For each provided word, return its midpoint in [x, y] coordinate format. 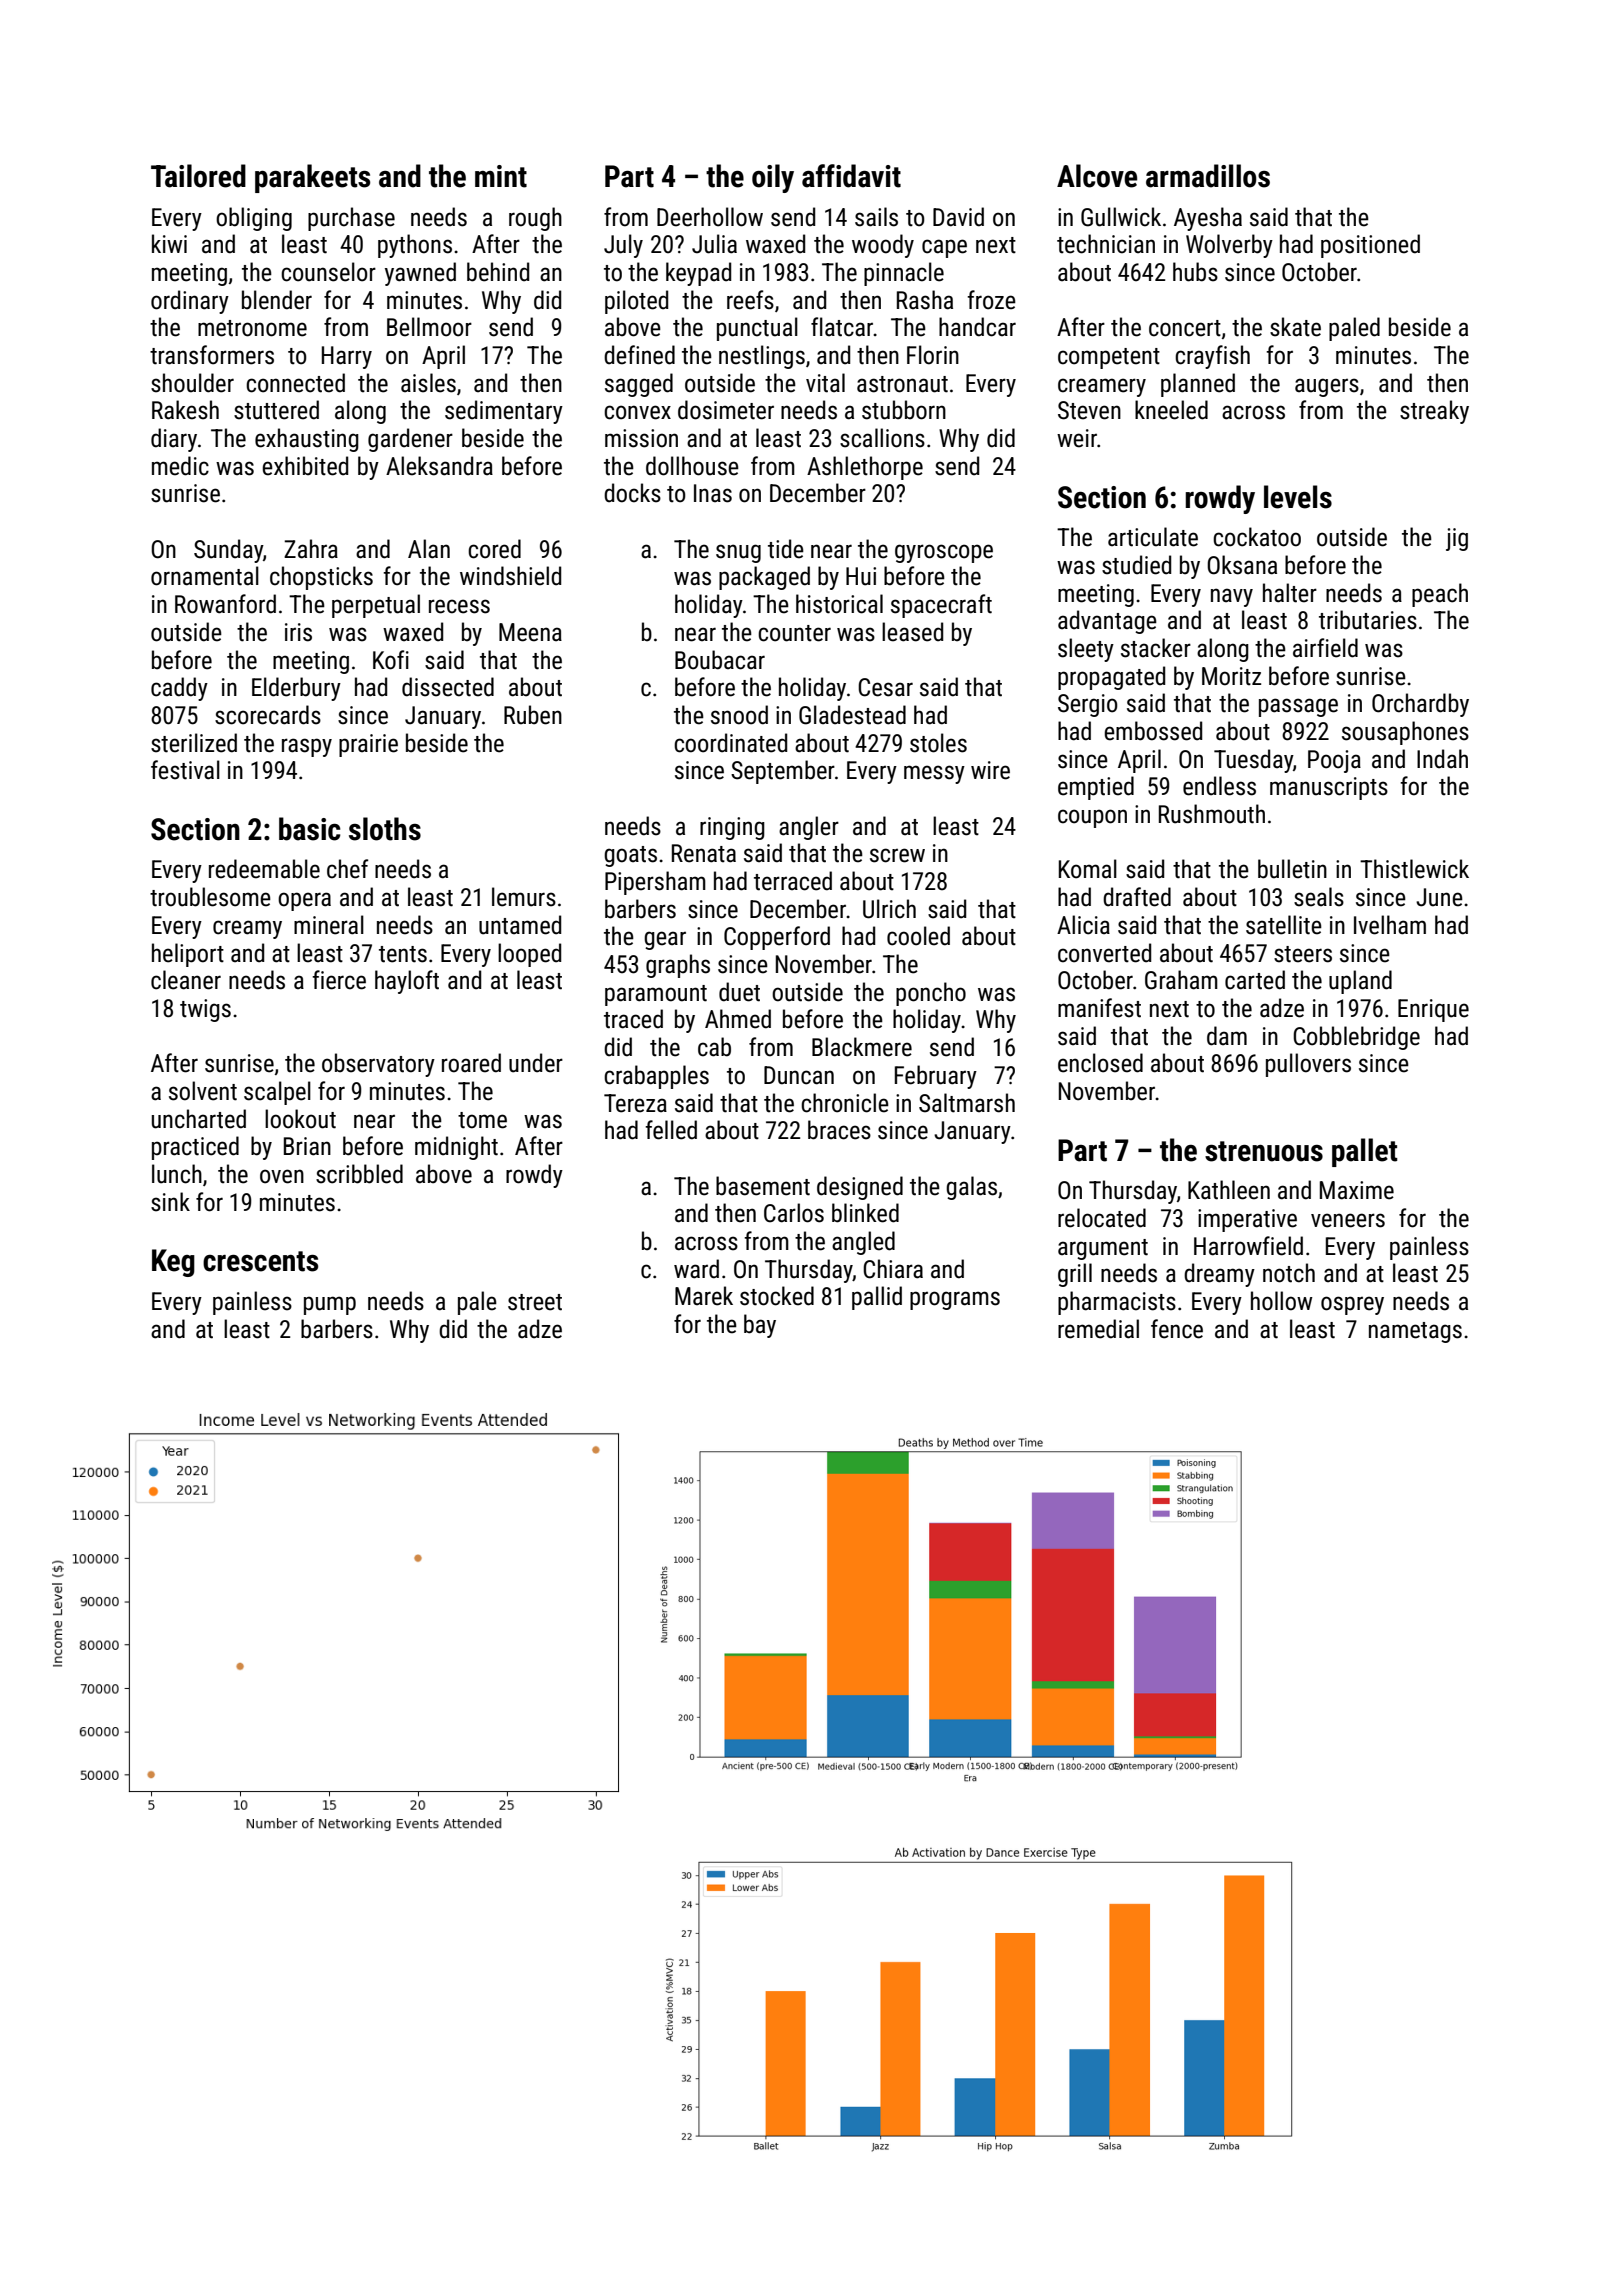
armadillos [1208, 176]
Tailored [198, 176]
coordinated [730, 743]
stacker [1156, 648]
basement [763, 1186]
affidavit [851, 176]
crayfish [1212, 357]
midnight [456, 1148]
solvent [203, 1091]
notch [1289, 1273]
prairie [368, 745]
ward [696, 1269]
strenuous [1264, 1151]
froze [991, 300]
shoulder [192, 383]
